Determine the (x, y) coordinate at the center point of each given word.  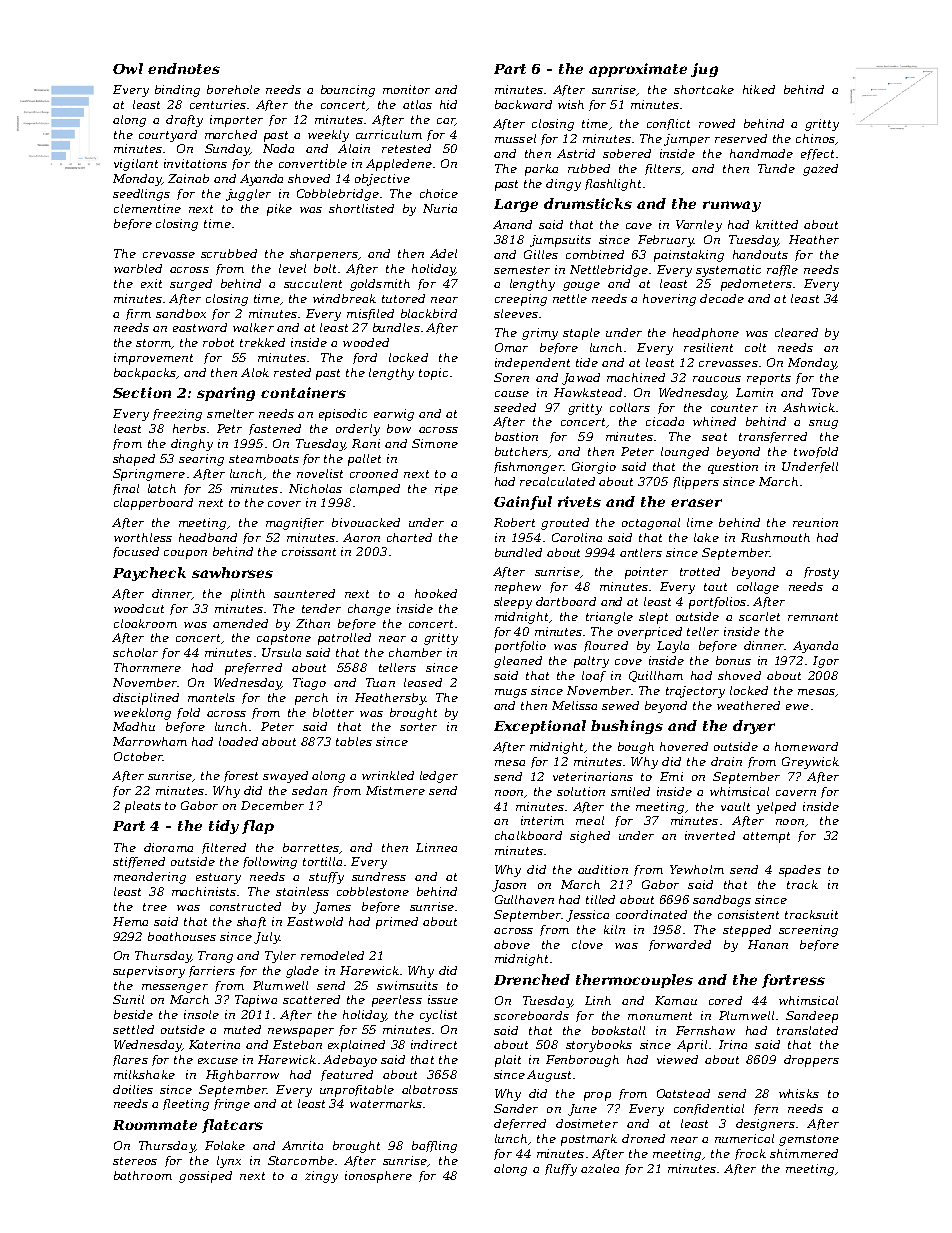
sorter (418, 727)
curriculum (389, 134)
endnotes (184, 68)
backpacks (145, 374)
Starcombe (301, 1160)
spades (800, 871)
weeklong (142, 714)
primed (397, 923)
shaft (251, 922)
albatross (430, 1089)
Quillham (656, 676)
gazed (820, 170)
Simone (435, 443)
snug (823, 424)
